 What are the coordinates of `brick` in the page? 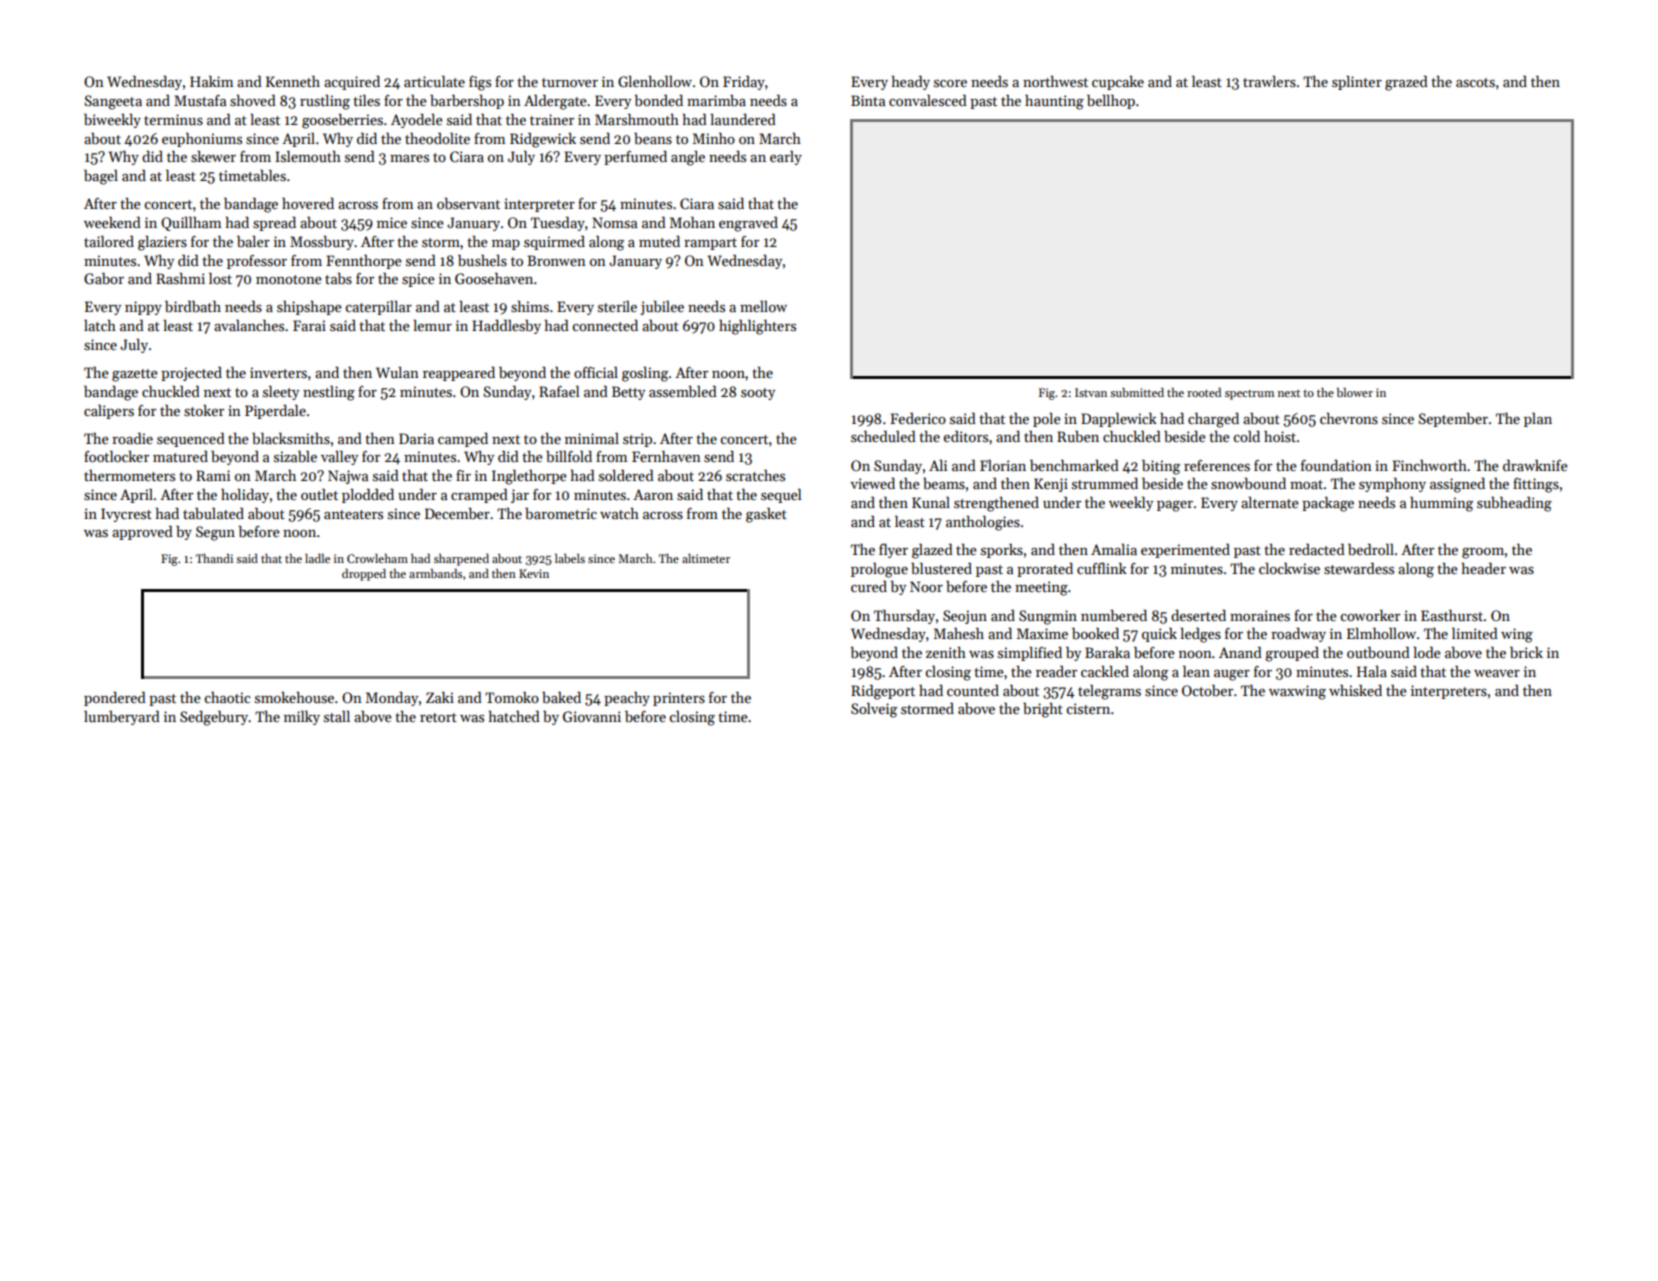 It's located at (1526, 652).
